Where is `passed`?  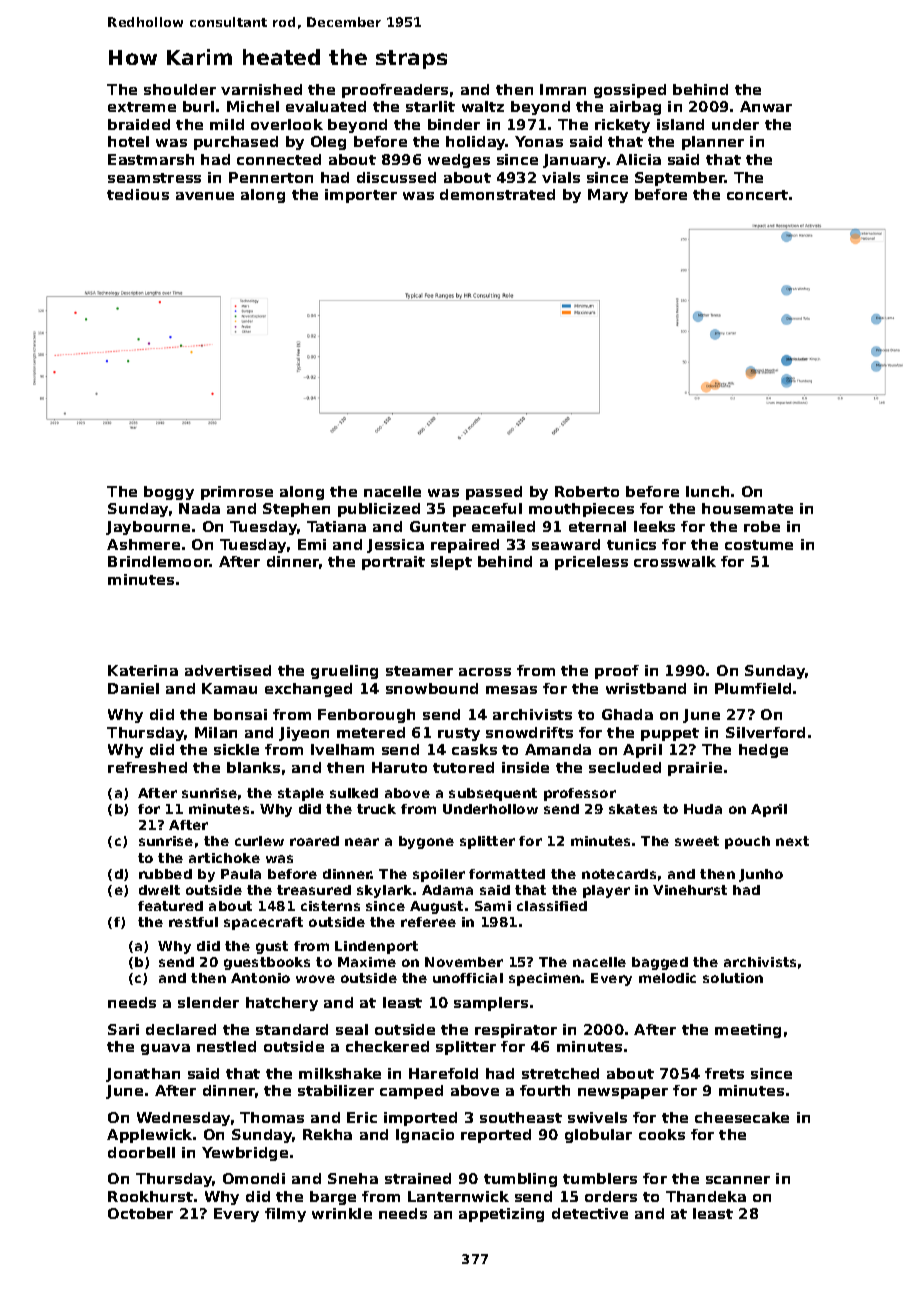
passed is located at coordinates (494, 493).
